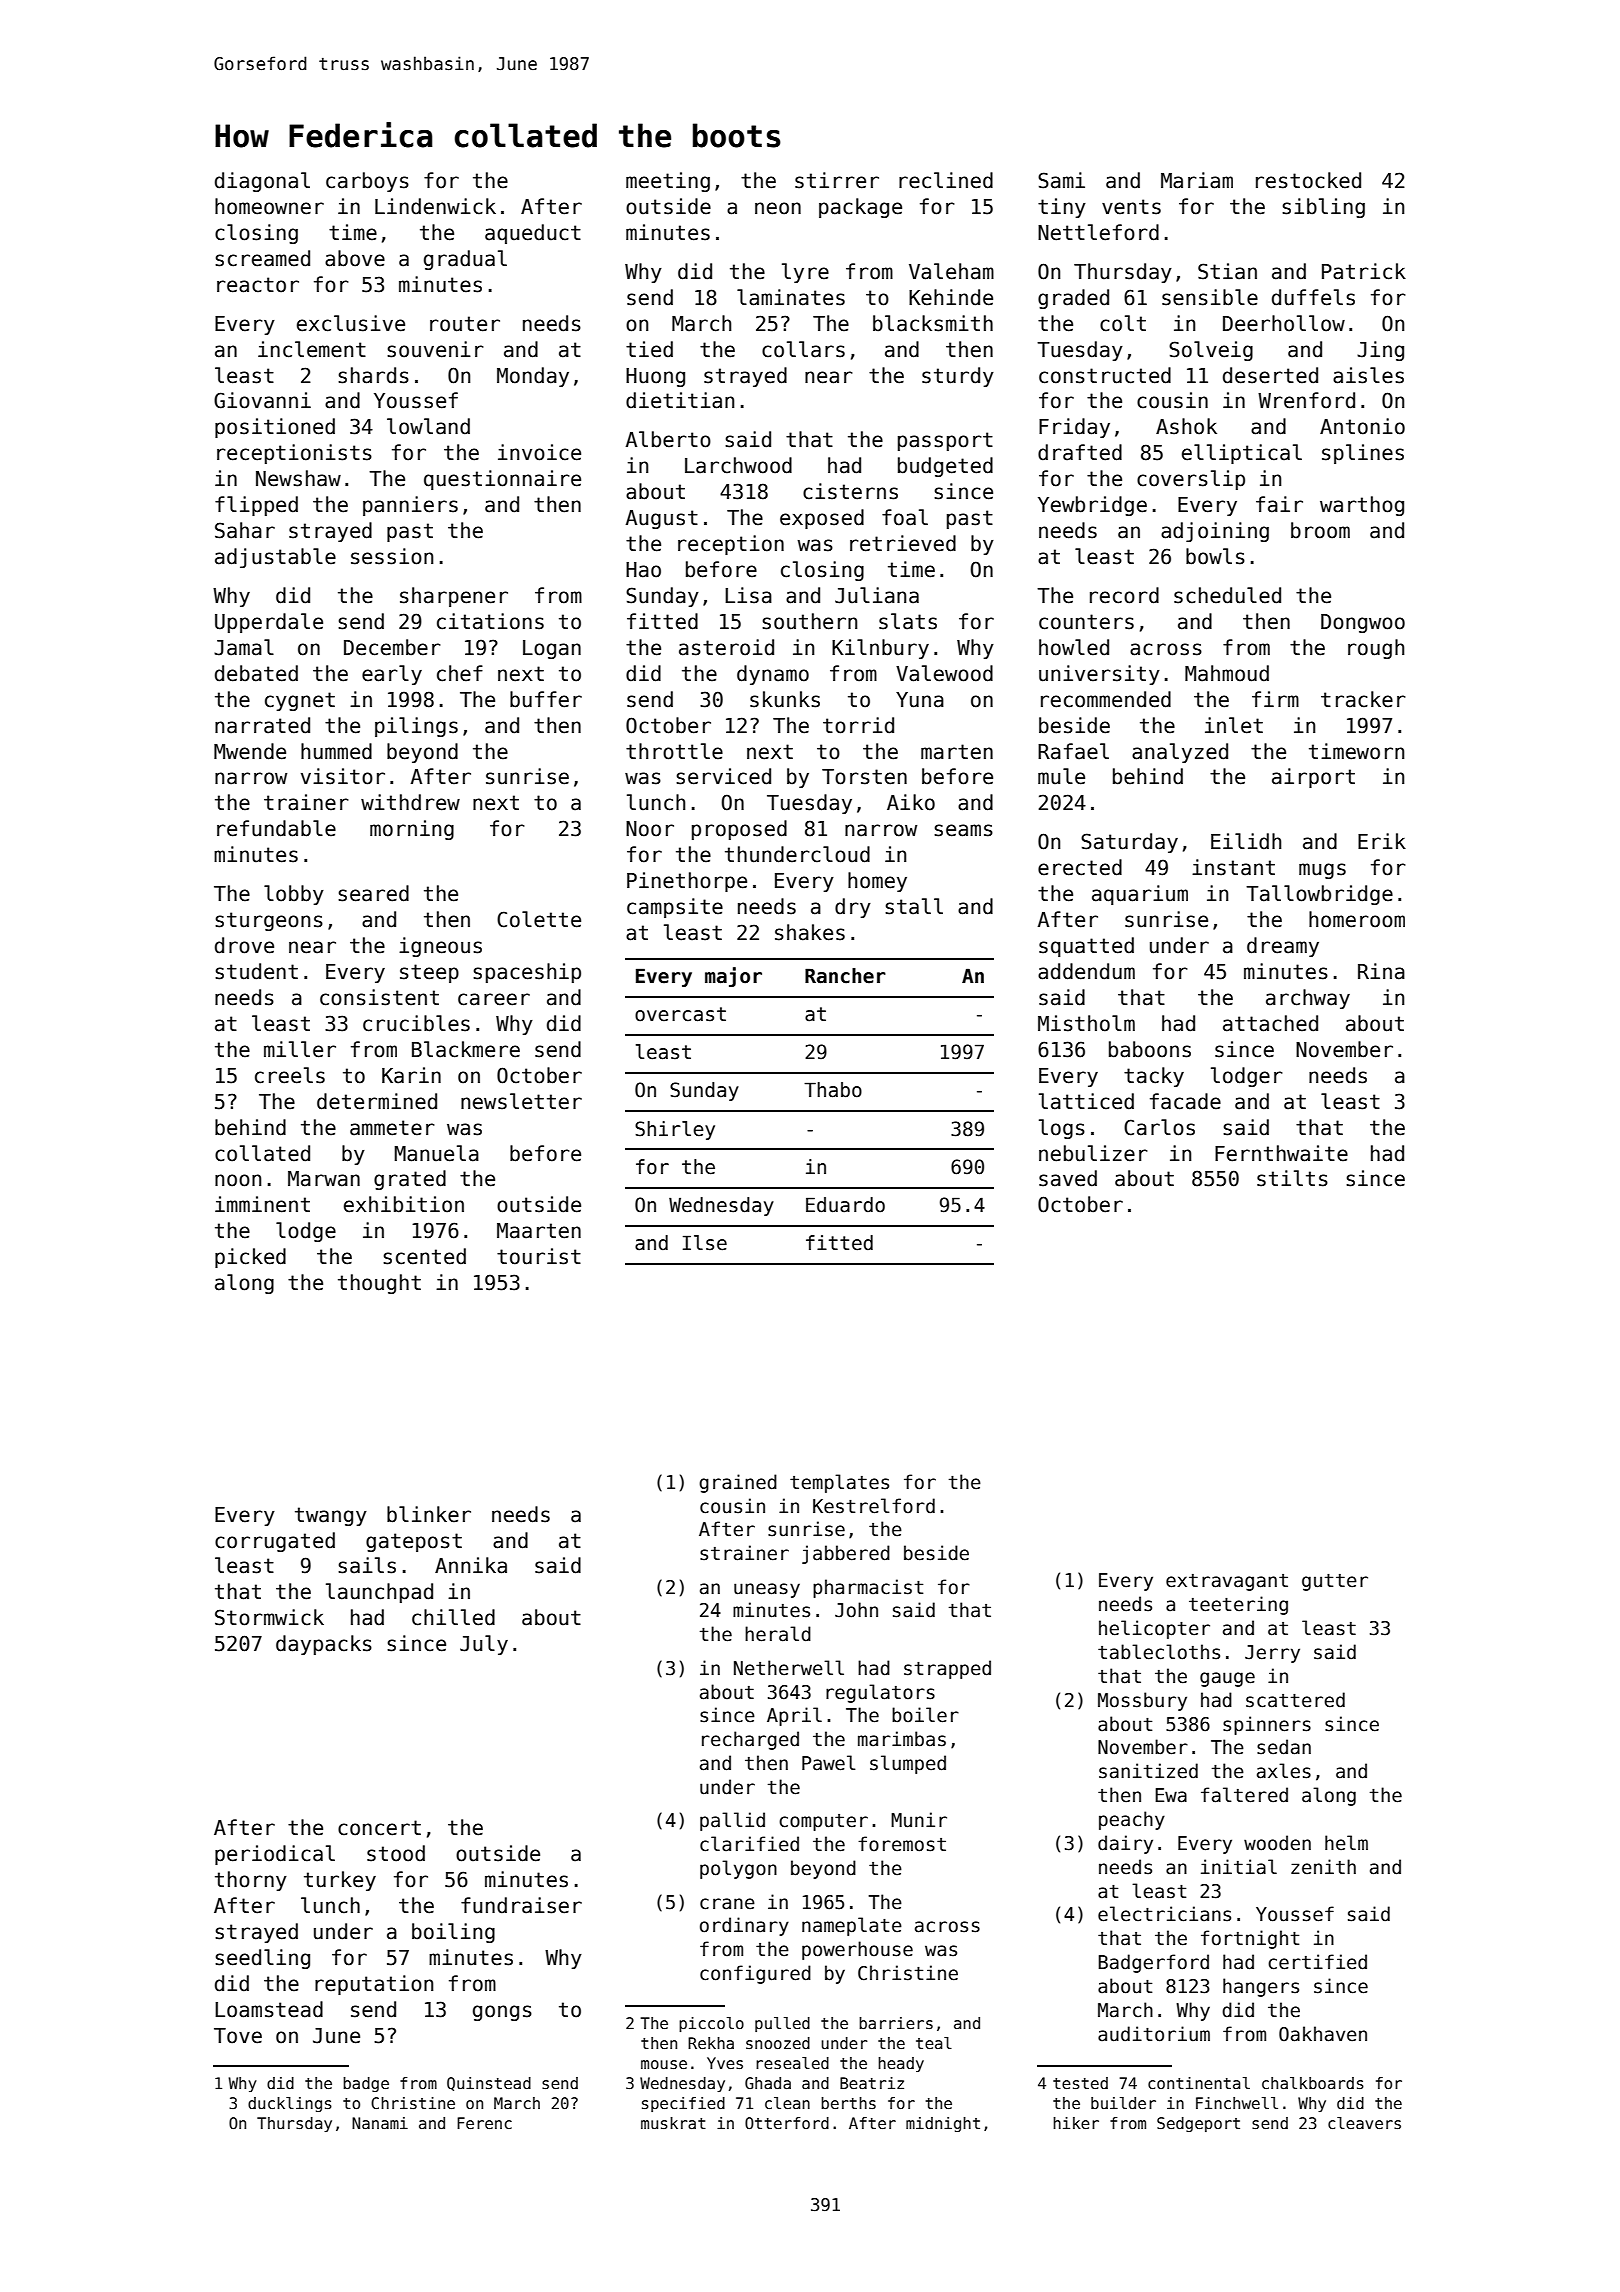 The height and width of the screenshot is (2292, 1620). What do you see at coordinates (791, 297) in the screenshot?
I see `laminates` at bounding box center [791, 297].
